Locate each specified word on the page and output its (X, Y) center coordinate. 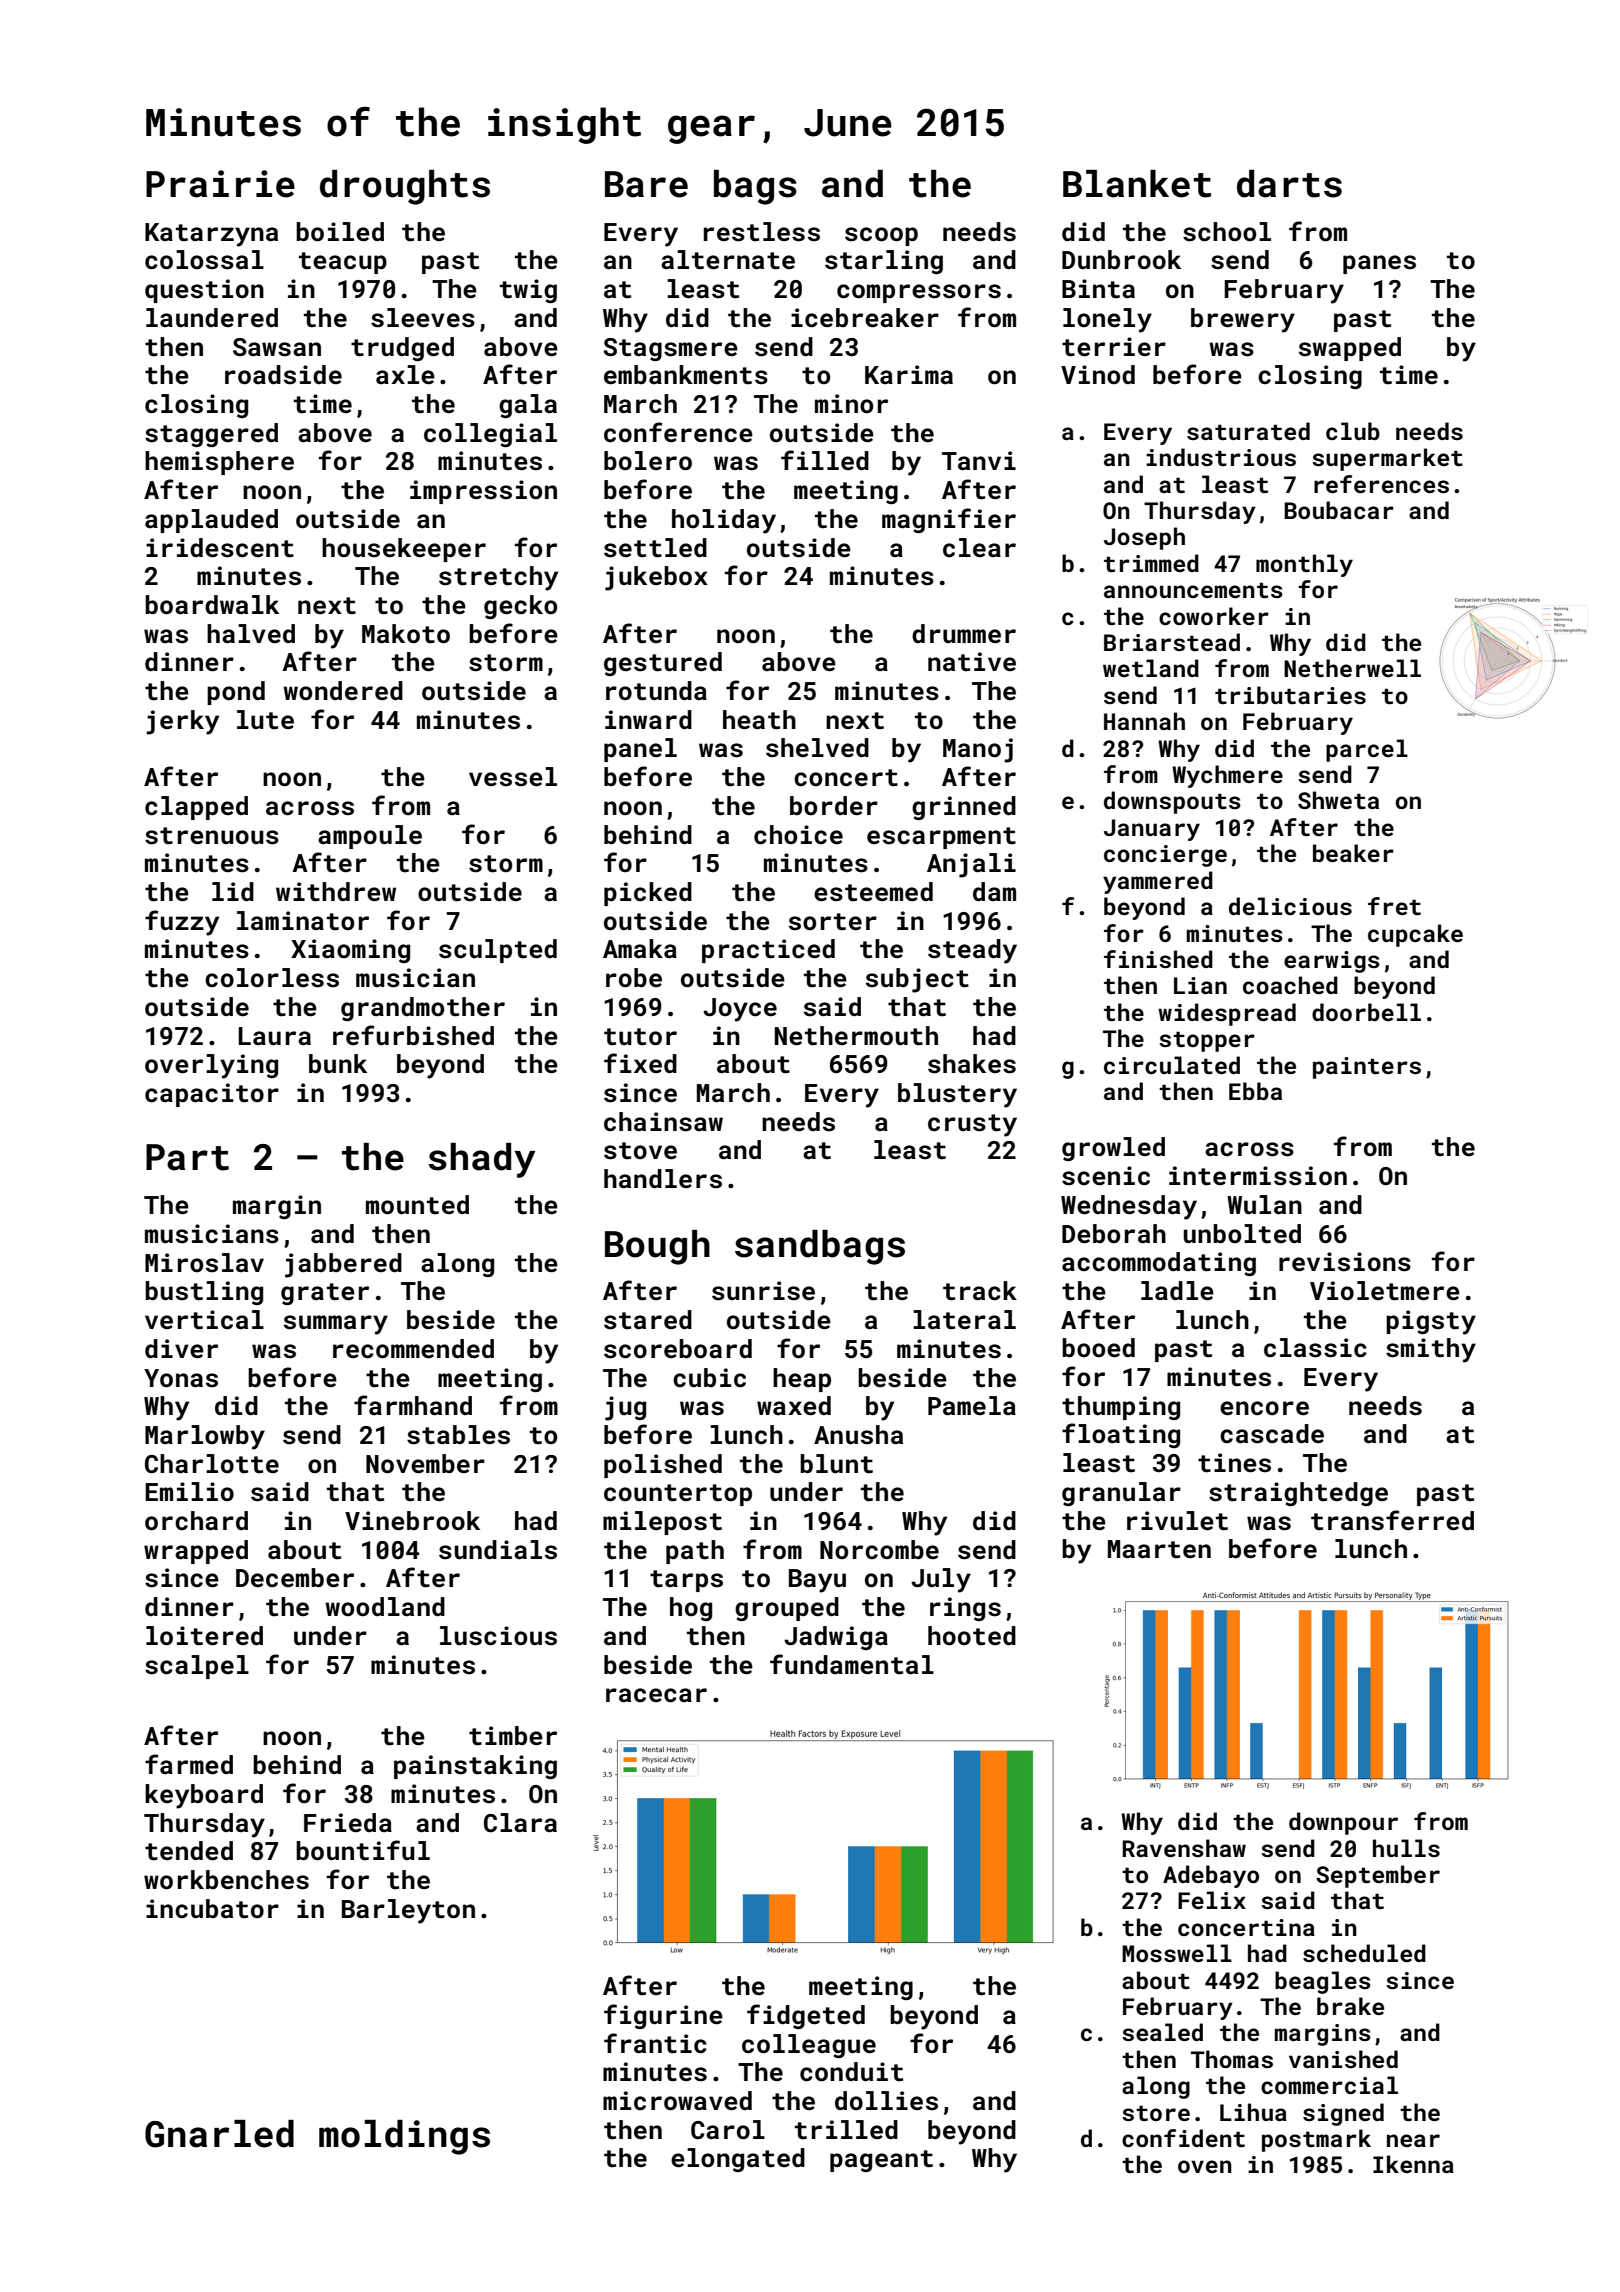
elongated (738, 2160)
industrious (1221, 457)
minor (851, 403)
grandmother (423, 1009)
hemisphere (219, 463)
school (1227, 232)
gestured (663, 664)
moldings (404, 2137)
